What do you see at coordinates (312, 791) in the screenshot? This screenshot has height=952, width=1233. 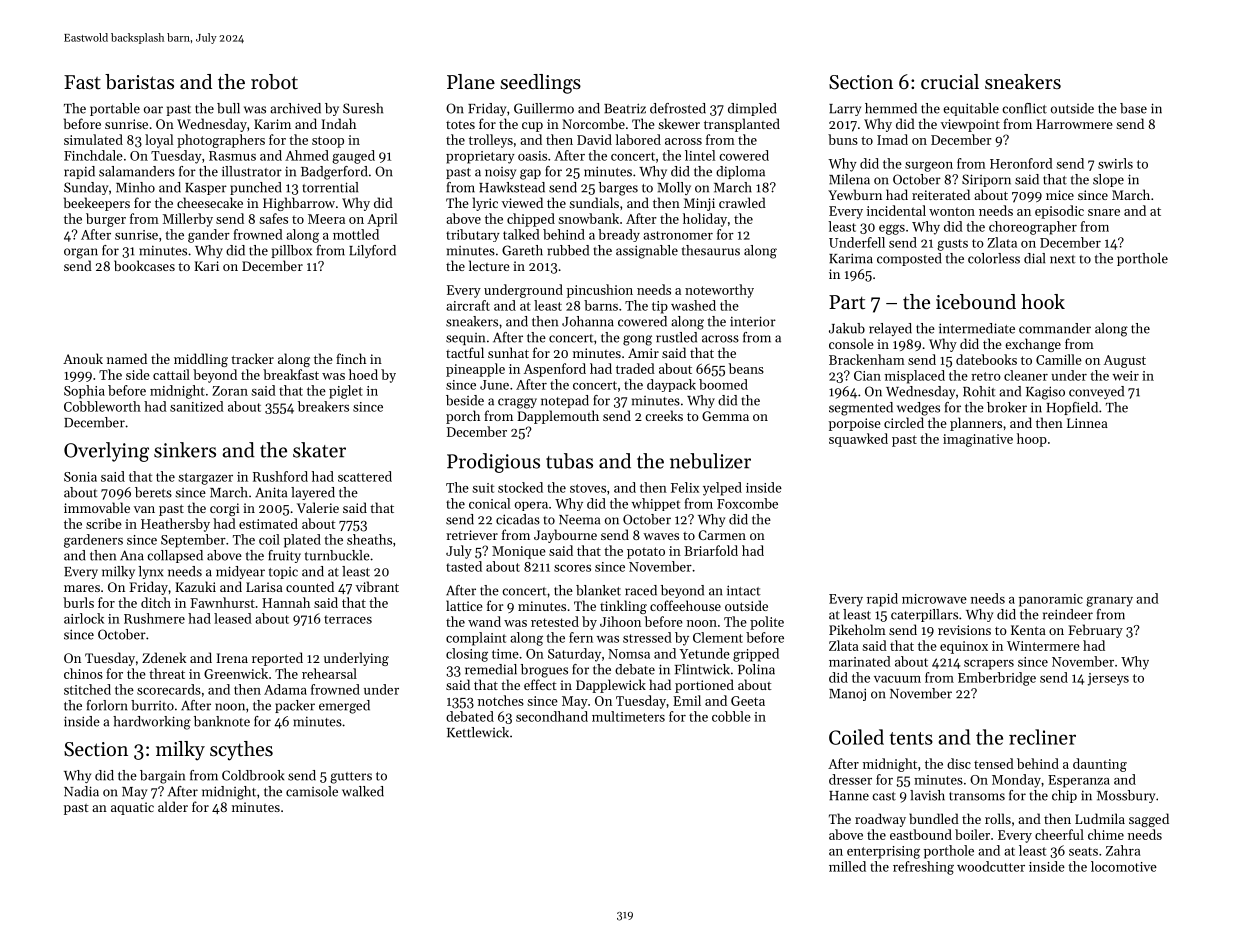 I see `camisole` at bounding box center [312, 791].
